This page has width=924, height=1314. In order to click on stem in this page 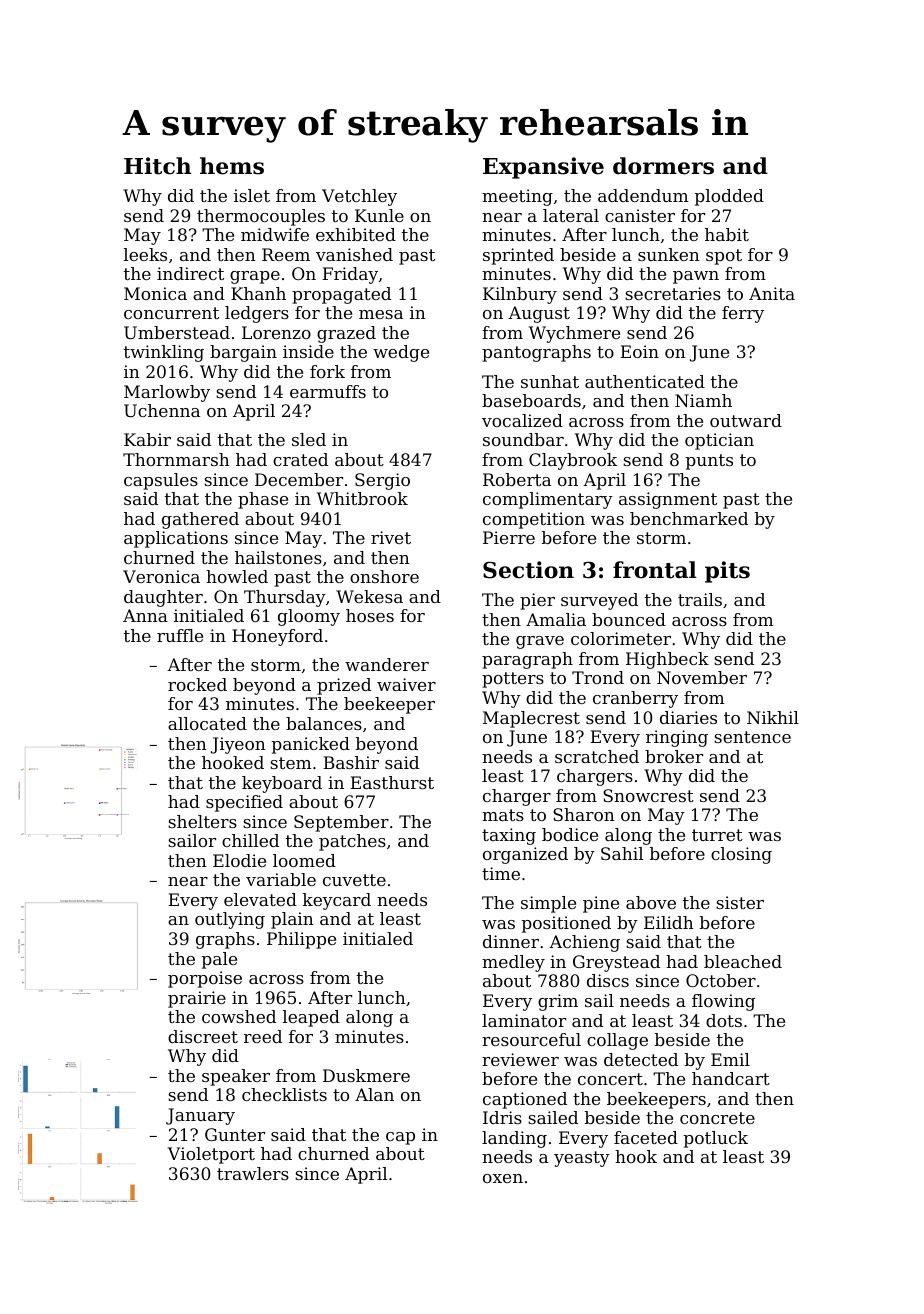, I will do `click(290, 763)`.
